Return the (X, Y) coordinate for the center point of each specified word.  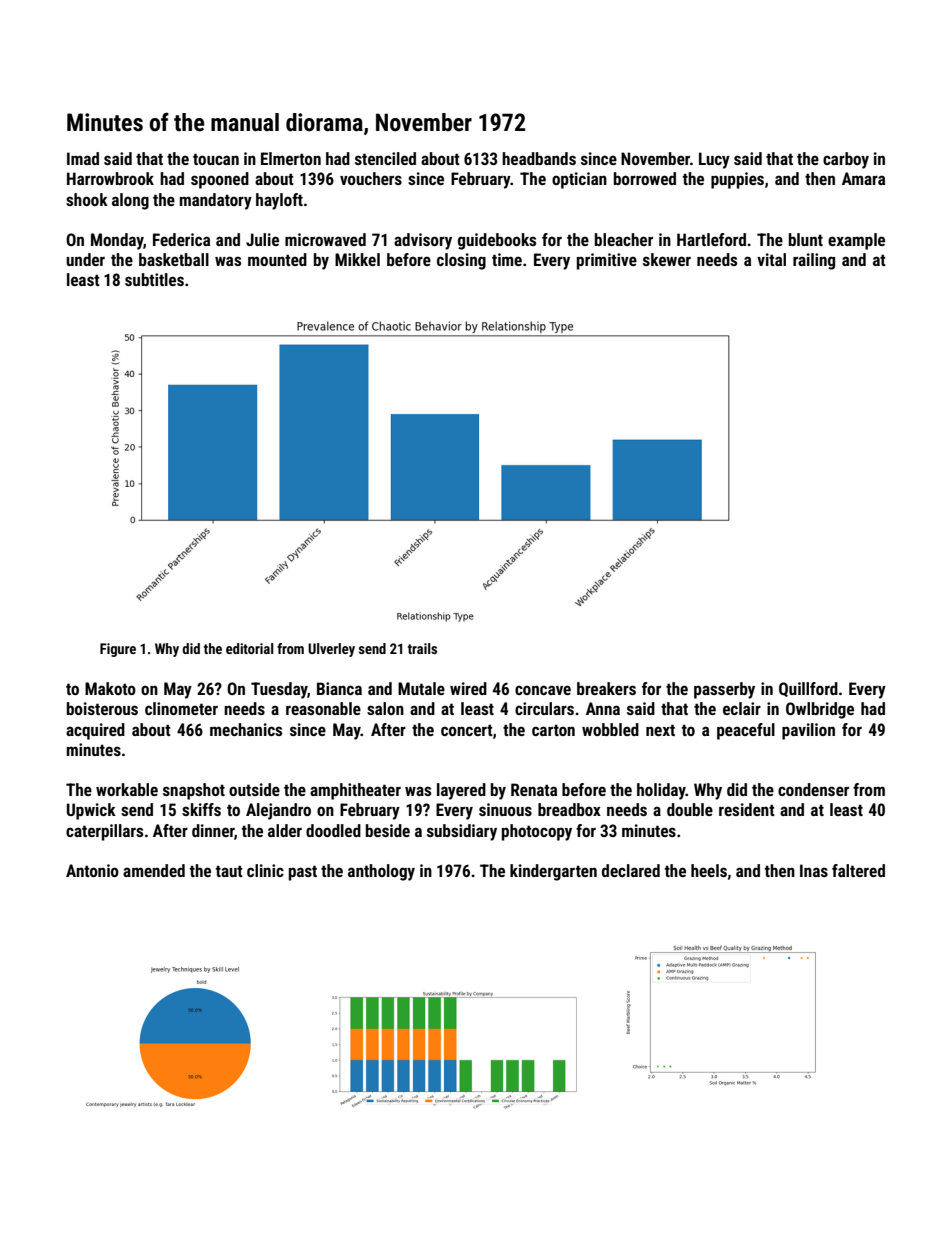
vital (771, 259)
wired (468, 688)
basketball (174, 259)
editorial (250, 648)
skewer (667, 259)
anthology (381, 872)
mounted (277, 259)
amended (154, 870)
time (507, 259)
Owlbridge (820, 710)
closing (461, 261)
